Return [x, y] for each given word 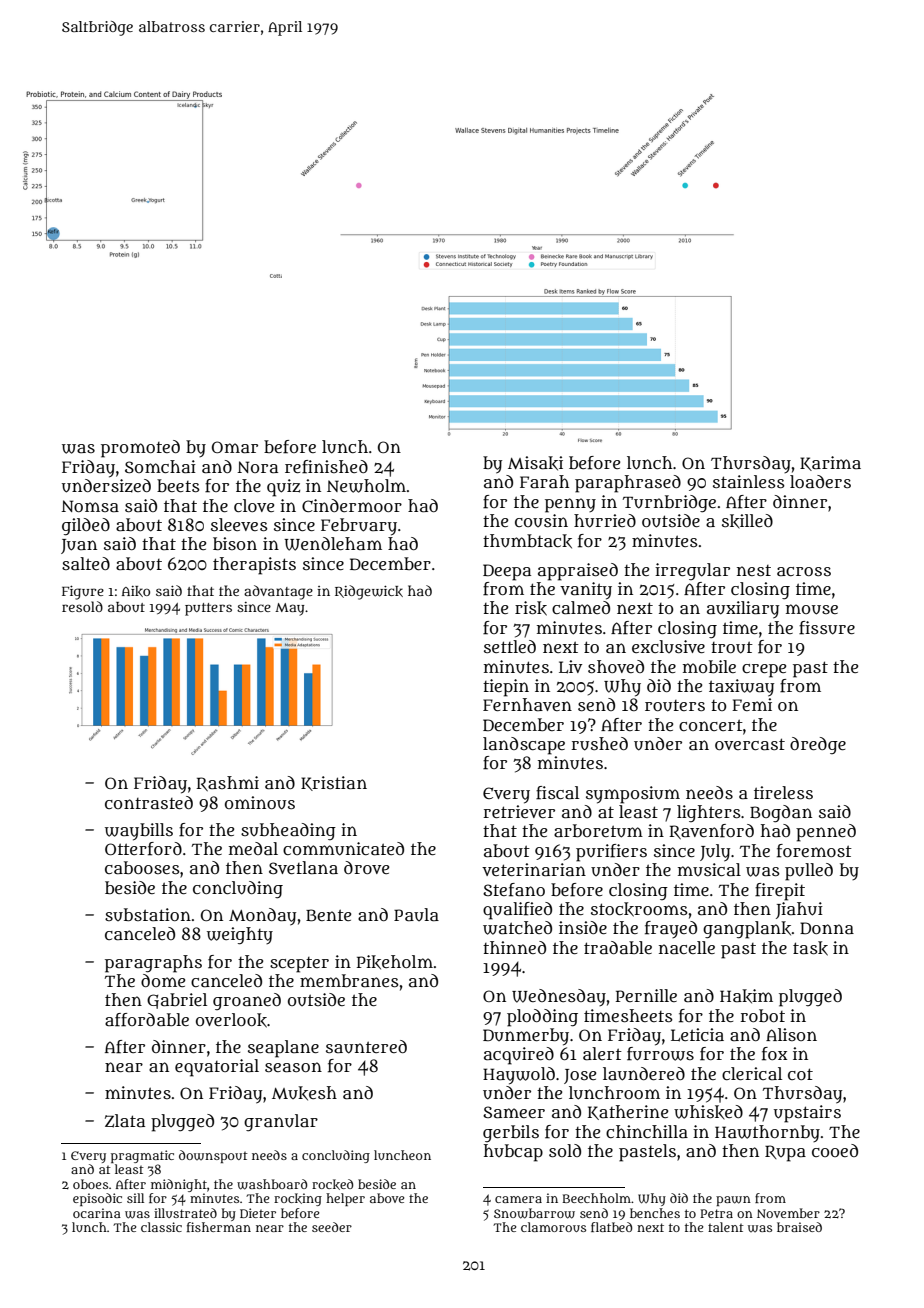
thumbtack [527, 541]
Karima [830, 463]
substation [148, 914]
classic [161, 1227]
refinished [326, 467]
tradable [618, 947]
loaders [820, 481]
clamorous [553, 1227]
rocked [332, 1184]
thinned [514, 947]
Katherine [628, 1112]
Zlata [125, 1121]
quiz [283, 488]
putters [208, 609]
